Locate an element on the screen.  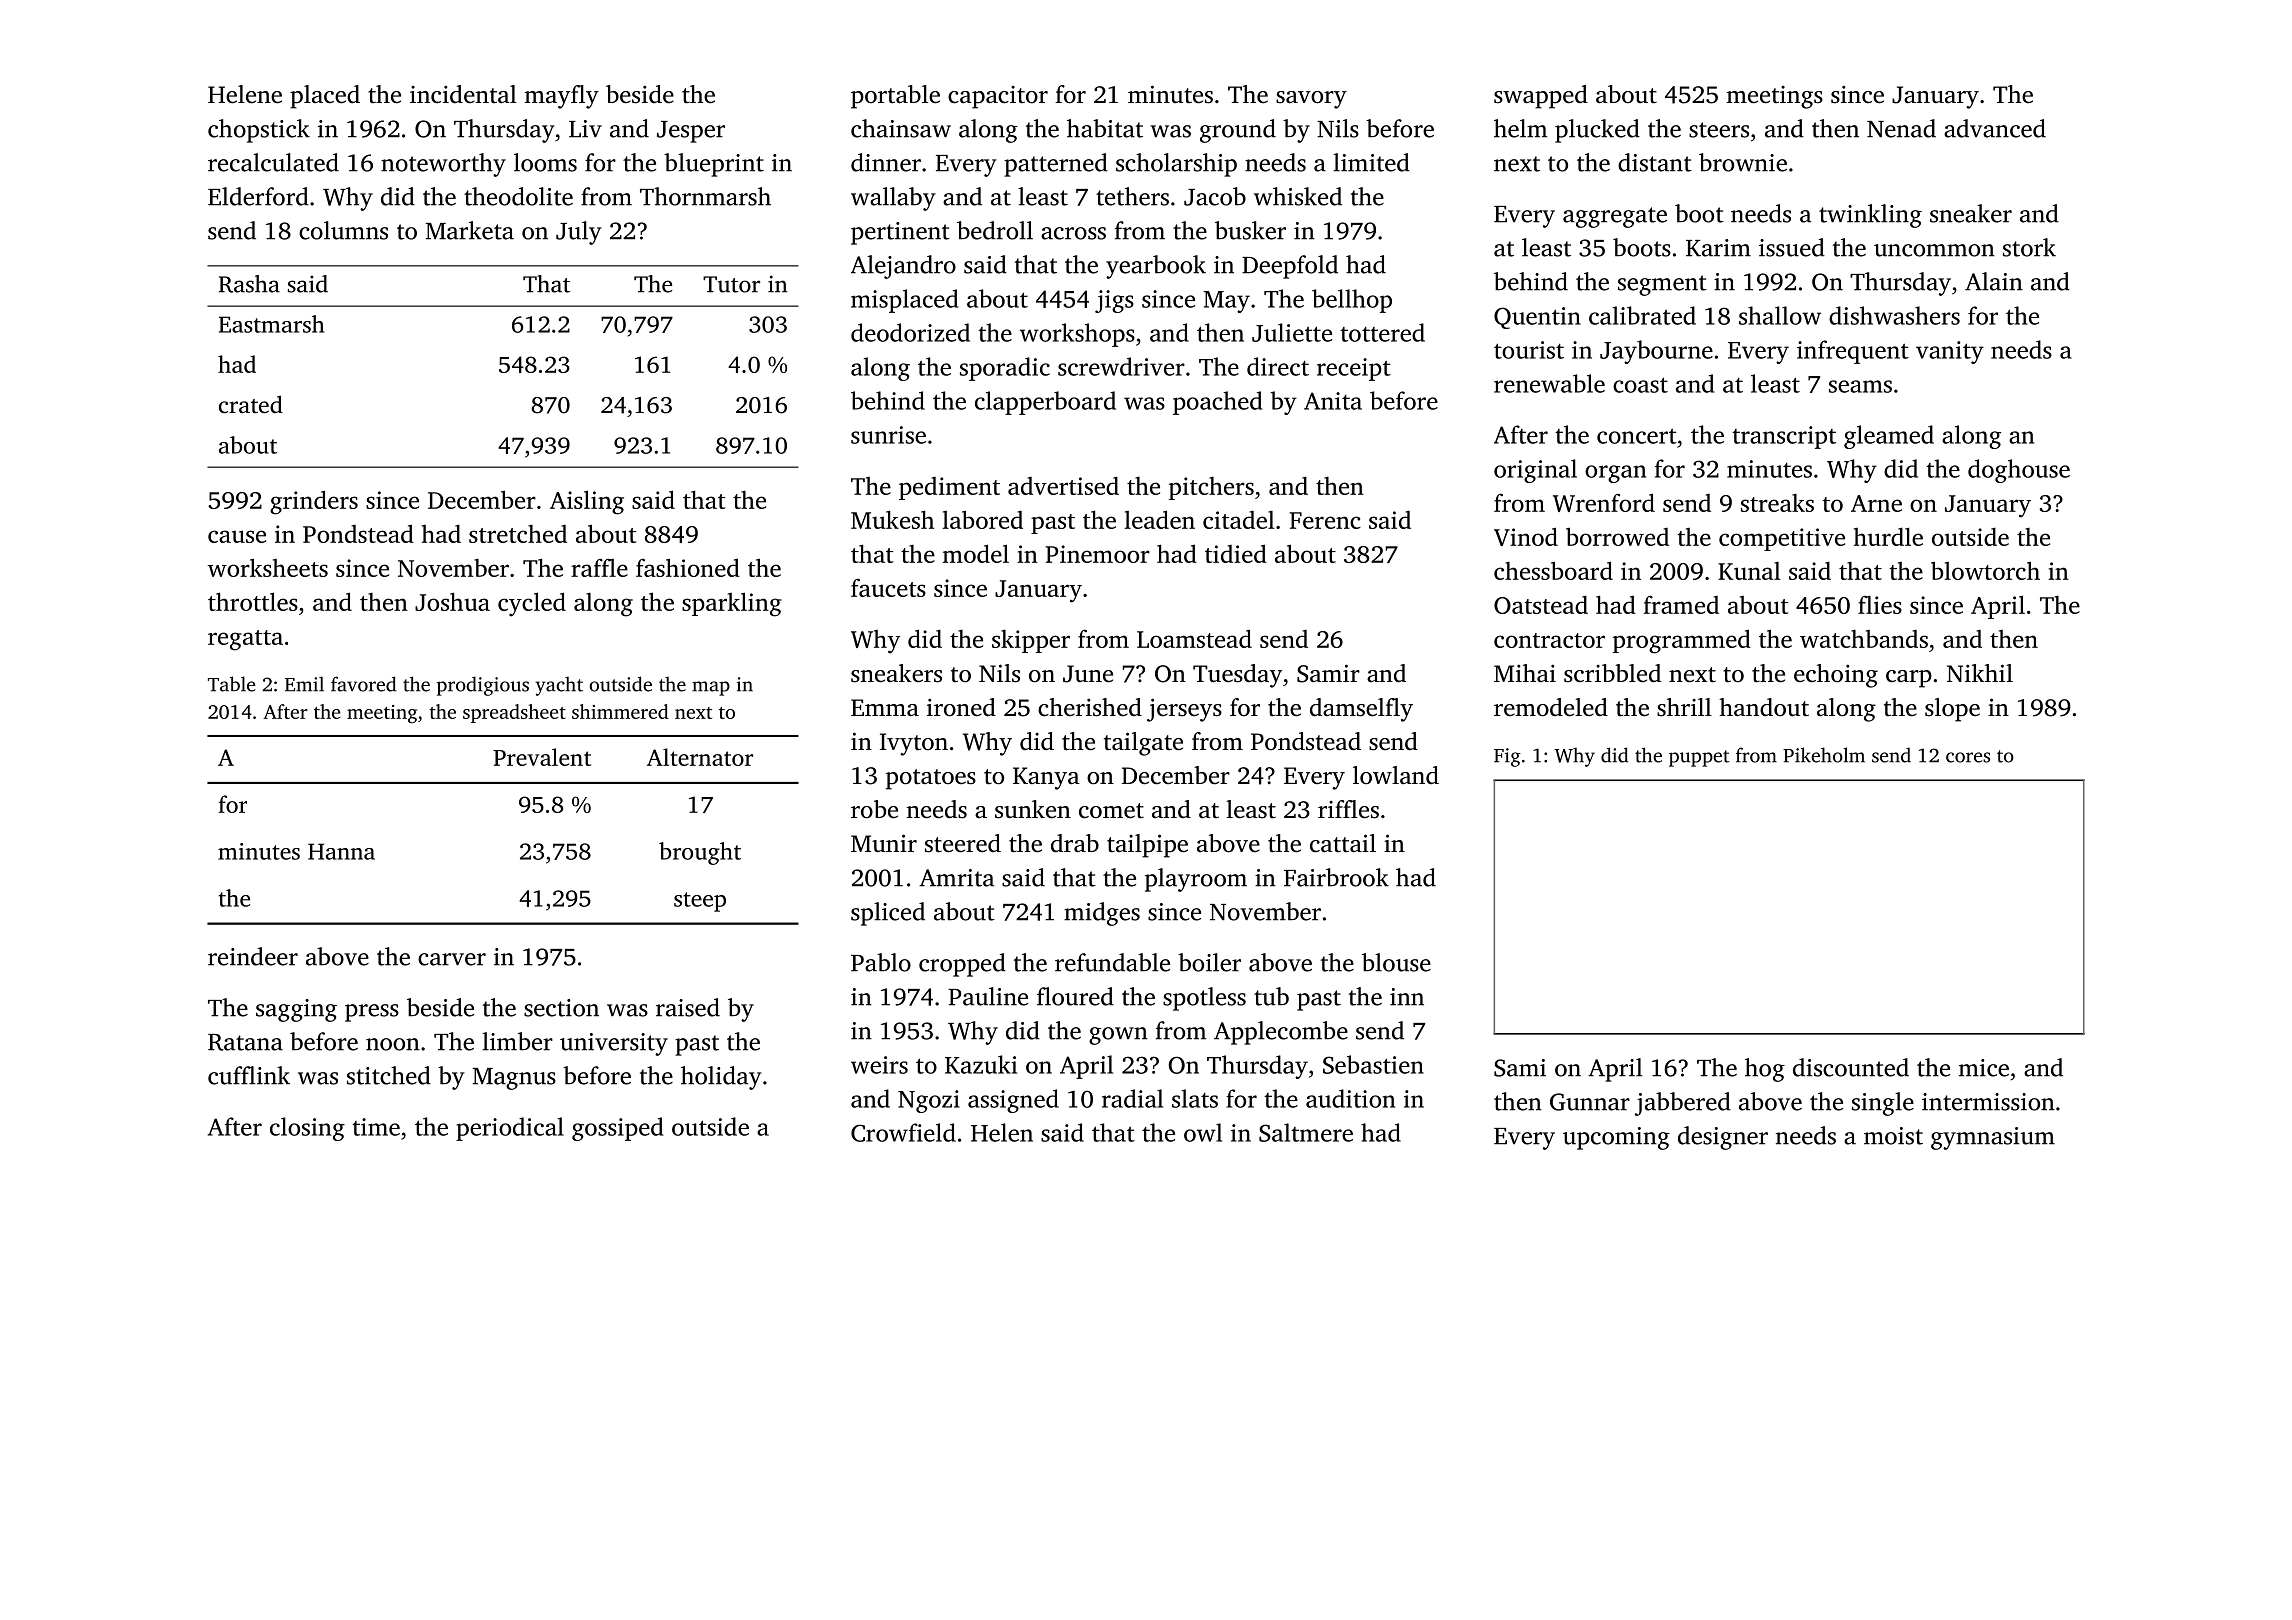
chopstick is located at coordinates (259, 131).
